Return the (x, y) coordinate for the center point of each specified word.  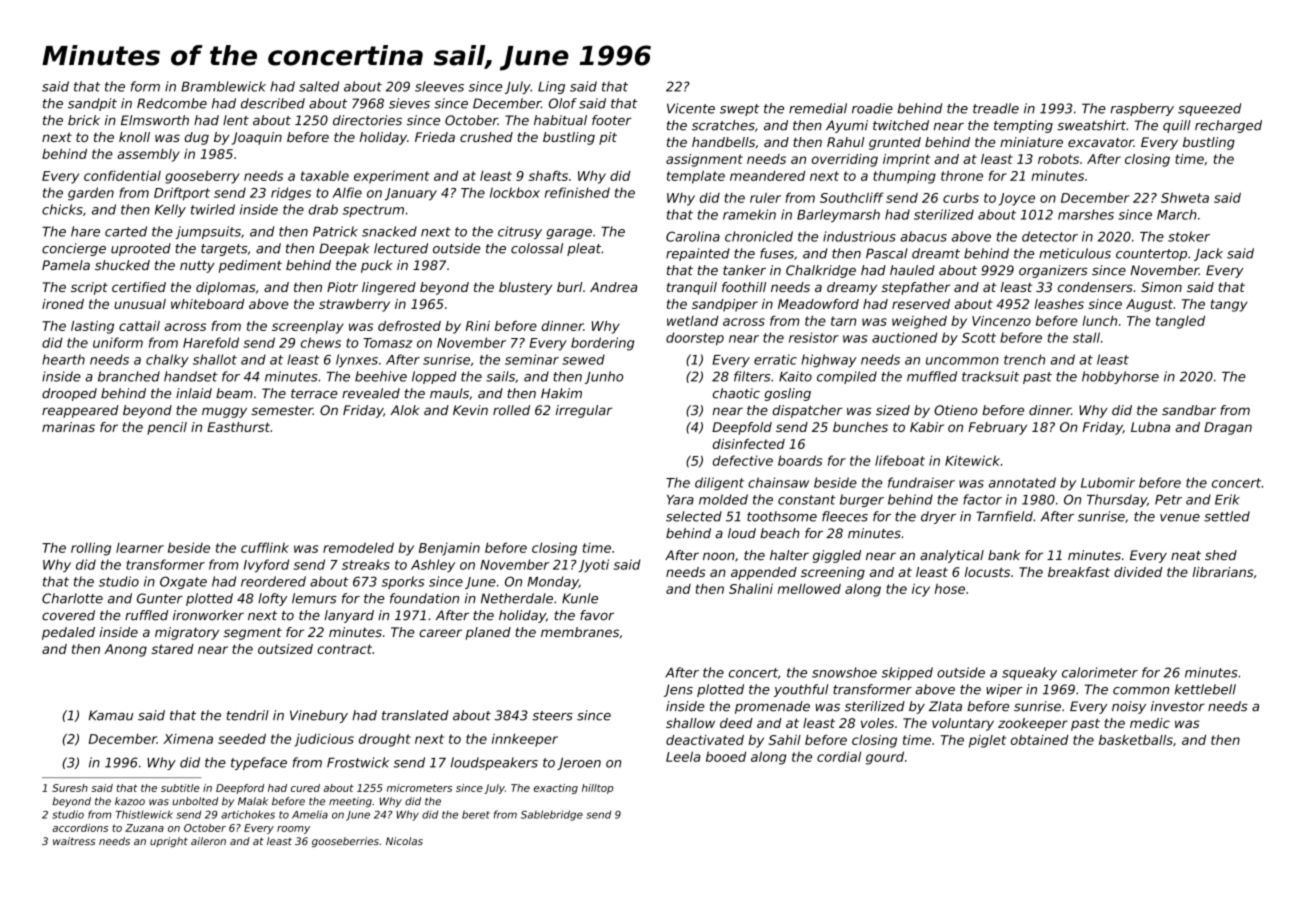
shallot (215, 359)
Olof (563, 103)
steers (552, 716)
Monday (553, 582)
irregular (584, 411)
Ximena (188, 739)
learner (140, 548)
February (997, 428)
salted (319, 86)
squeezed (1209, 109)
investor (1178, 706)
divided (1138, 572)
